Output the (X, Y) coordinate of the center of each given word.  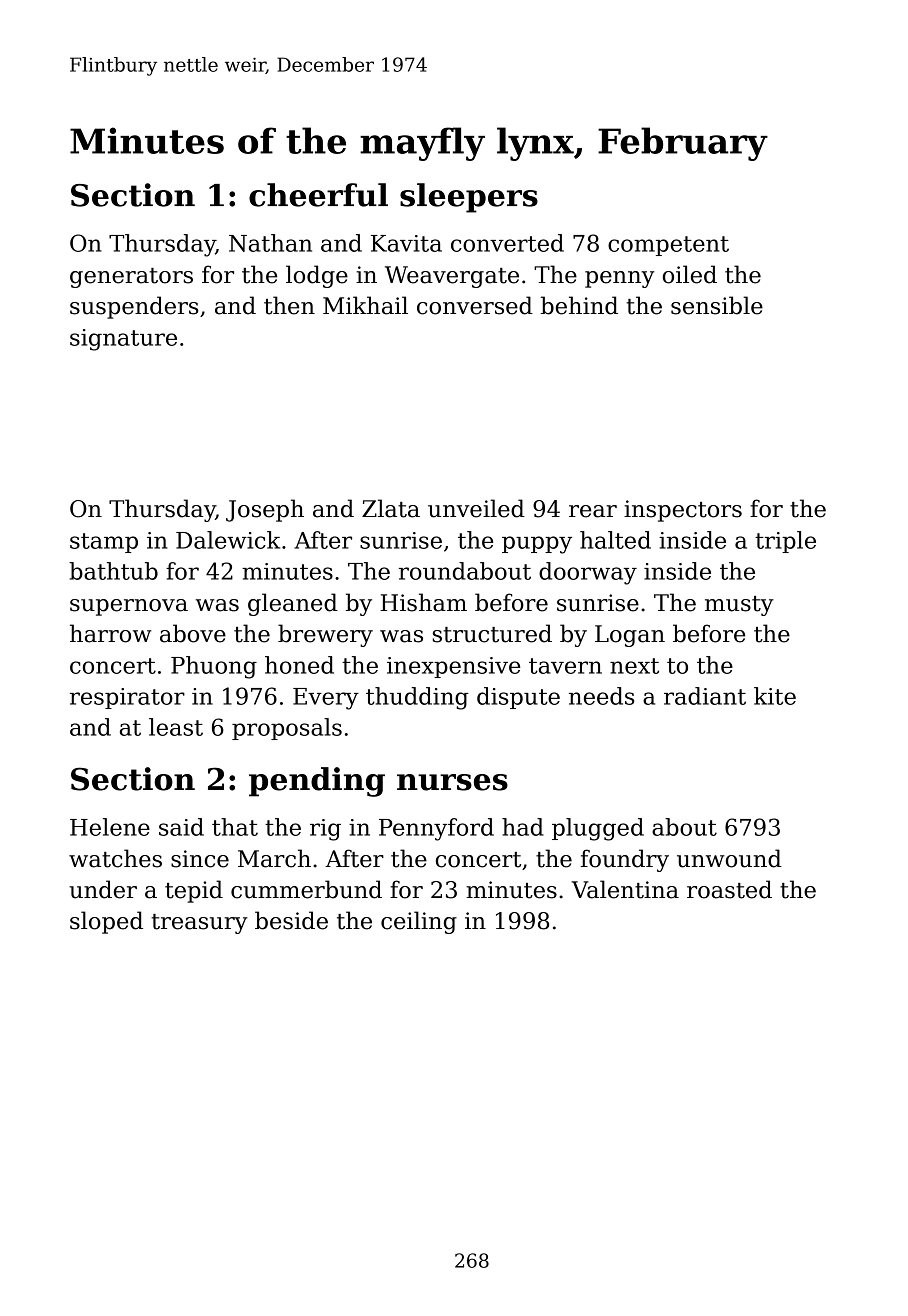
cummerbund (306, 889)
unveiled (476, 508)
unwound (729, 858)
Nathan (270, 243)
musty (739, 606)
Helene (110, 827)
